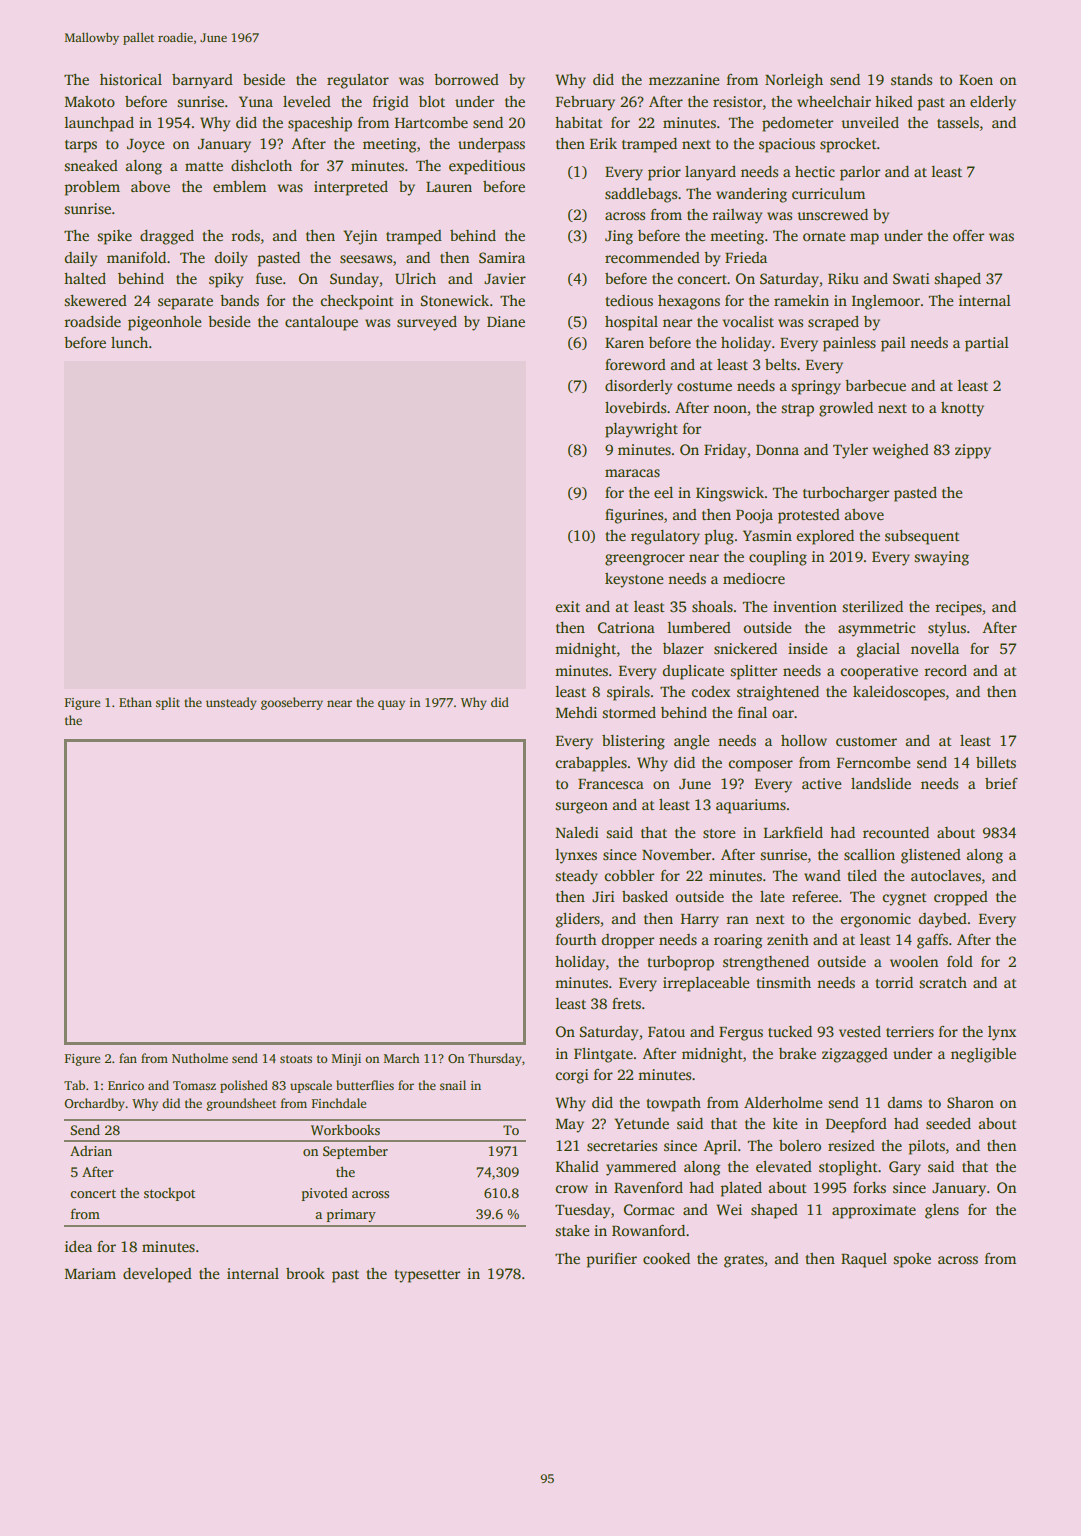 This image has height=1536, width=1081. I want to click on skewered, so click(95, 300).
